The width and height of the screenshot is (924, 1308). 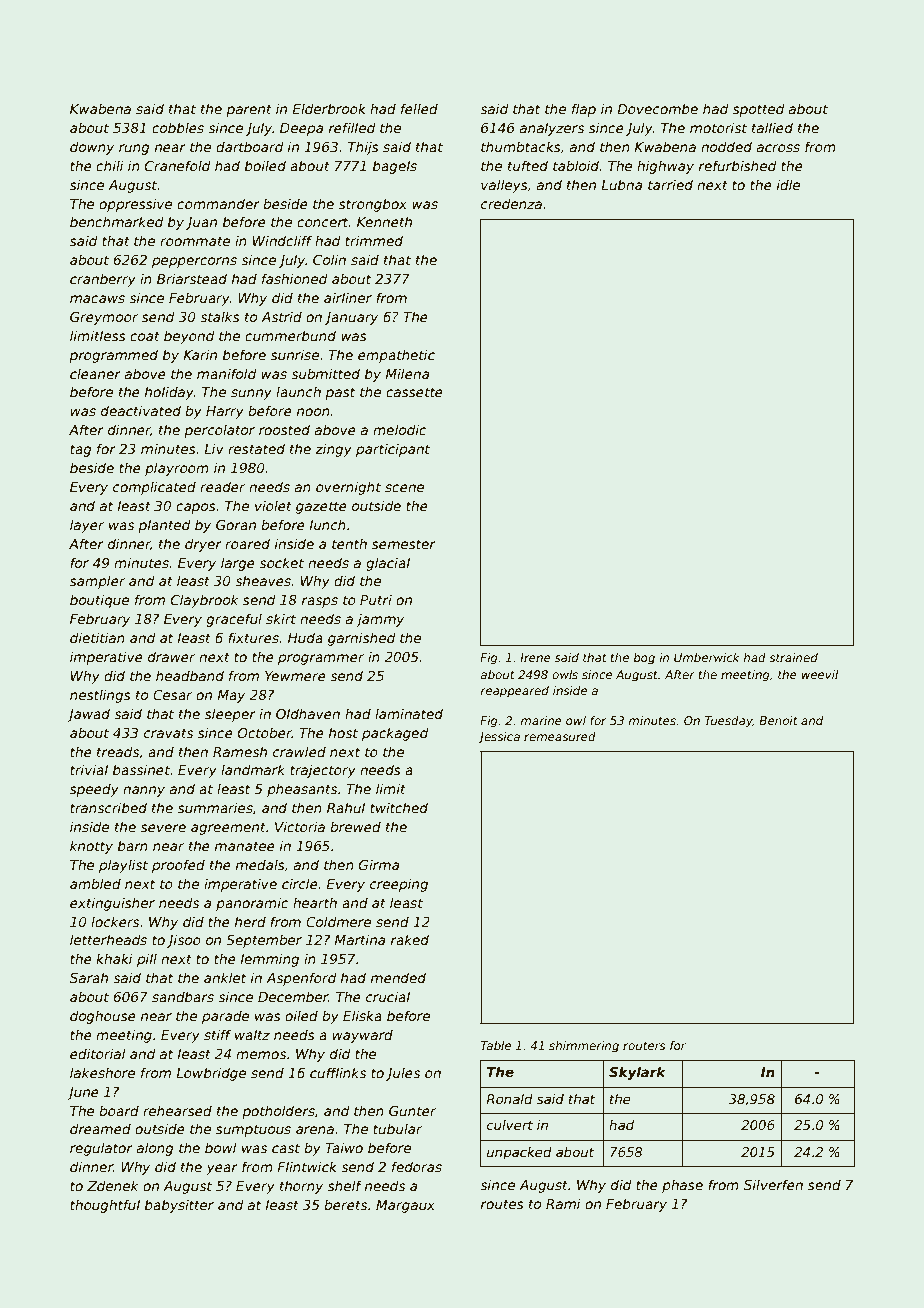 What do you see at coordinates (219, 431) in the screenshot?
I see `percolator` at bounding box center [219, 431].
